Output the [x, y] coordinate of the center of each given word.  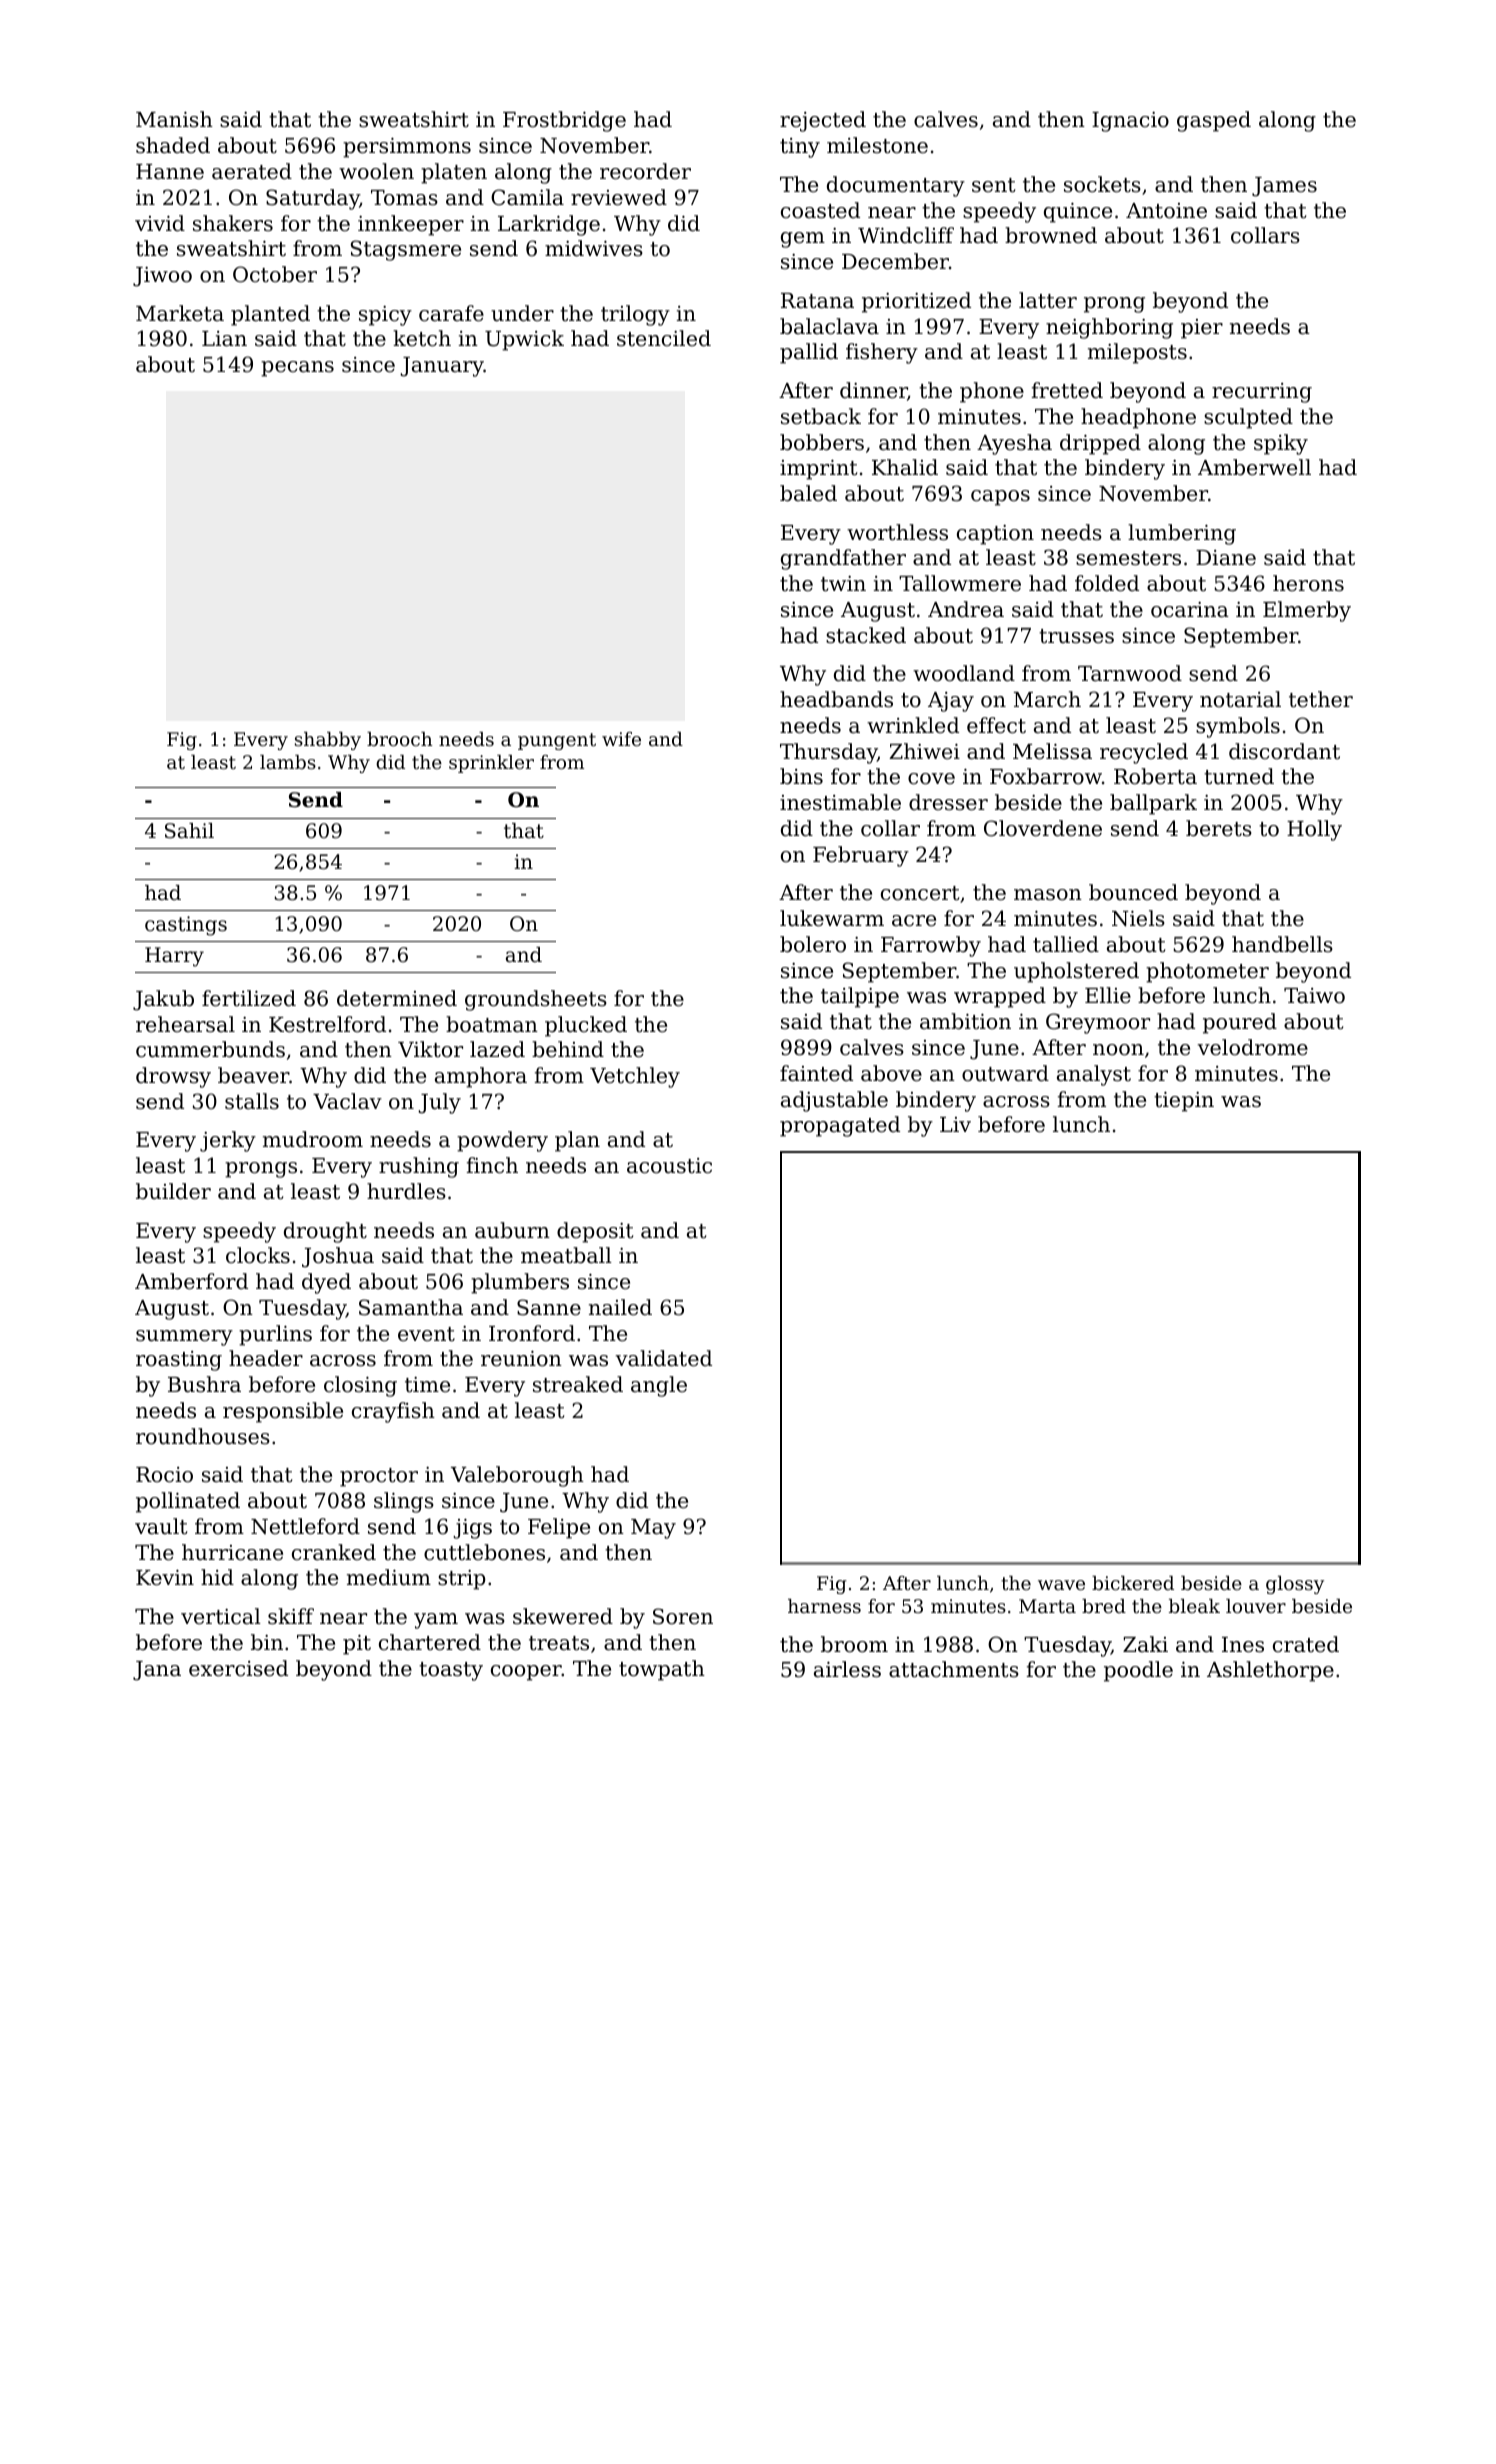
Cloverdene [1043, 828]
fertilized [249, 998]
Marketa [180, 313]
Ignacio [1130, 122]
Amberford [191, 1281]
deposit [595, 1232]
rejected [823, 121]
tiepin [1184, 1102]
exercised [238, 1668]
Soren [683, 1616]
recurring [1262, 393]
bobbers [822, 442]
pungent [557, 741]
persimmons [407, 148]
